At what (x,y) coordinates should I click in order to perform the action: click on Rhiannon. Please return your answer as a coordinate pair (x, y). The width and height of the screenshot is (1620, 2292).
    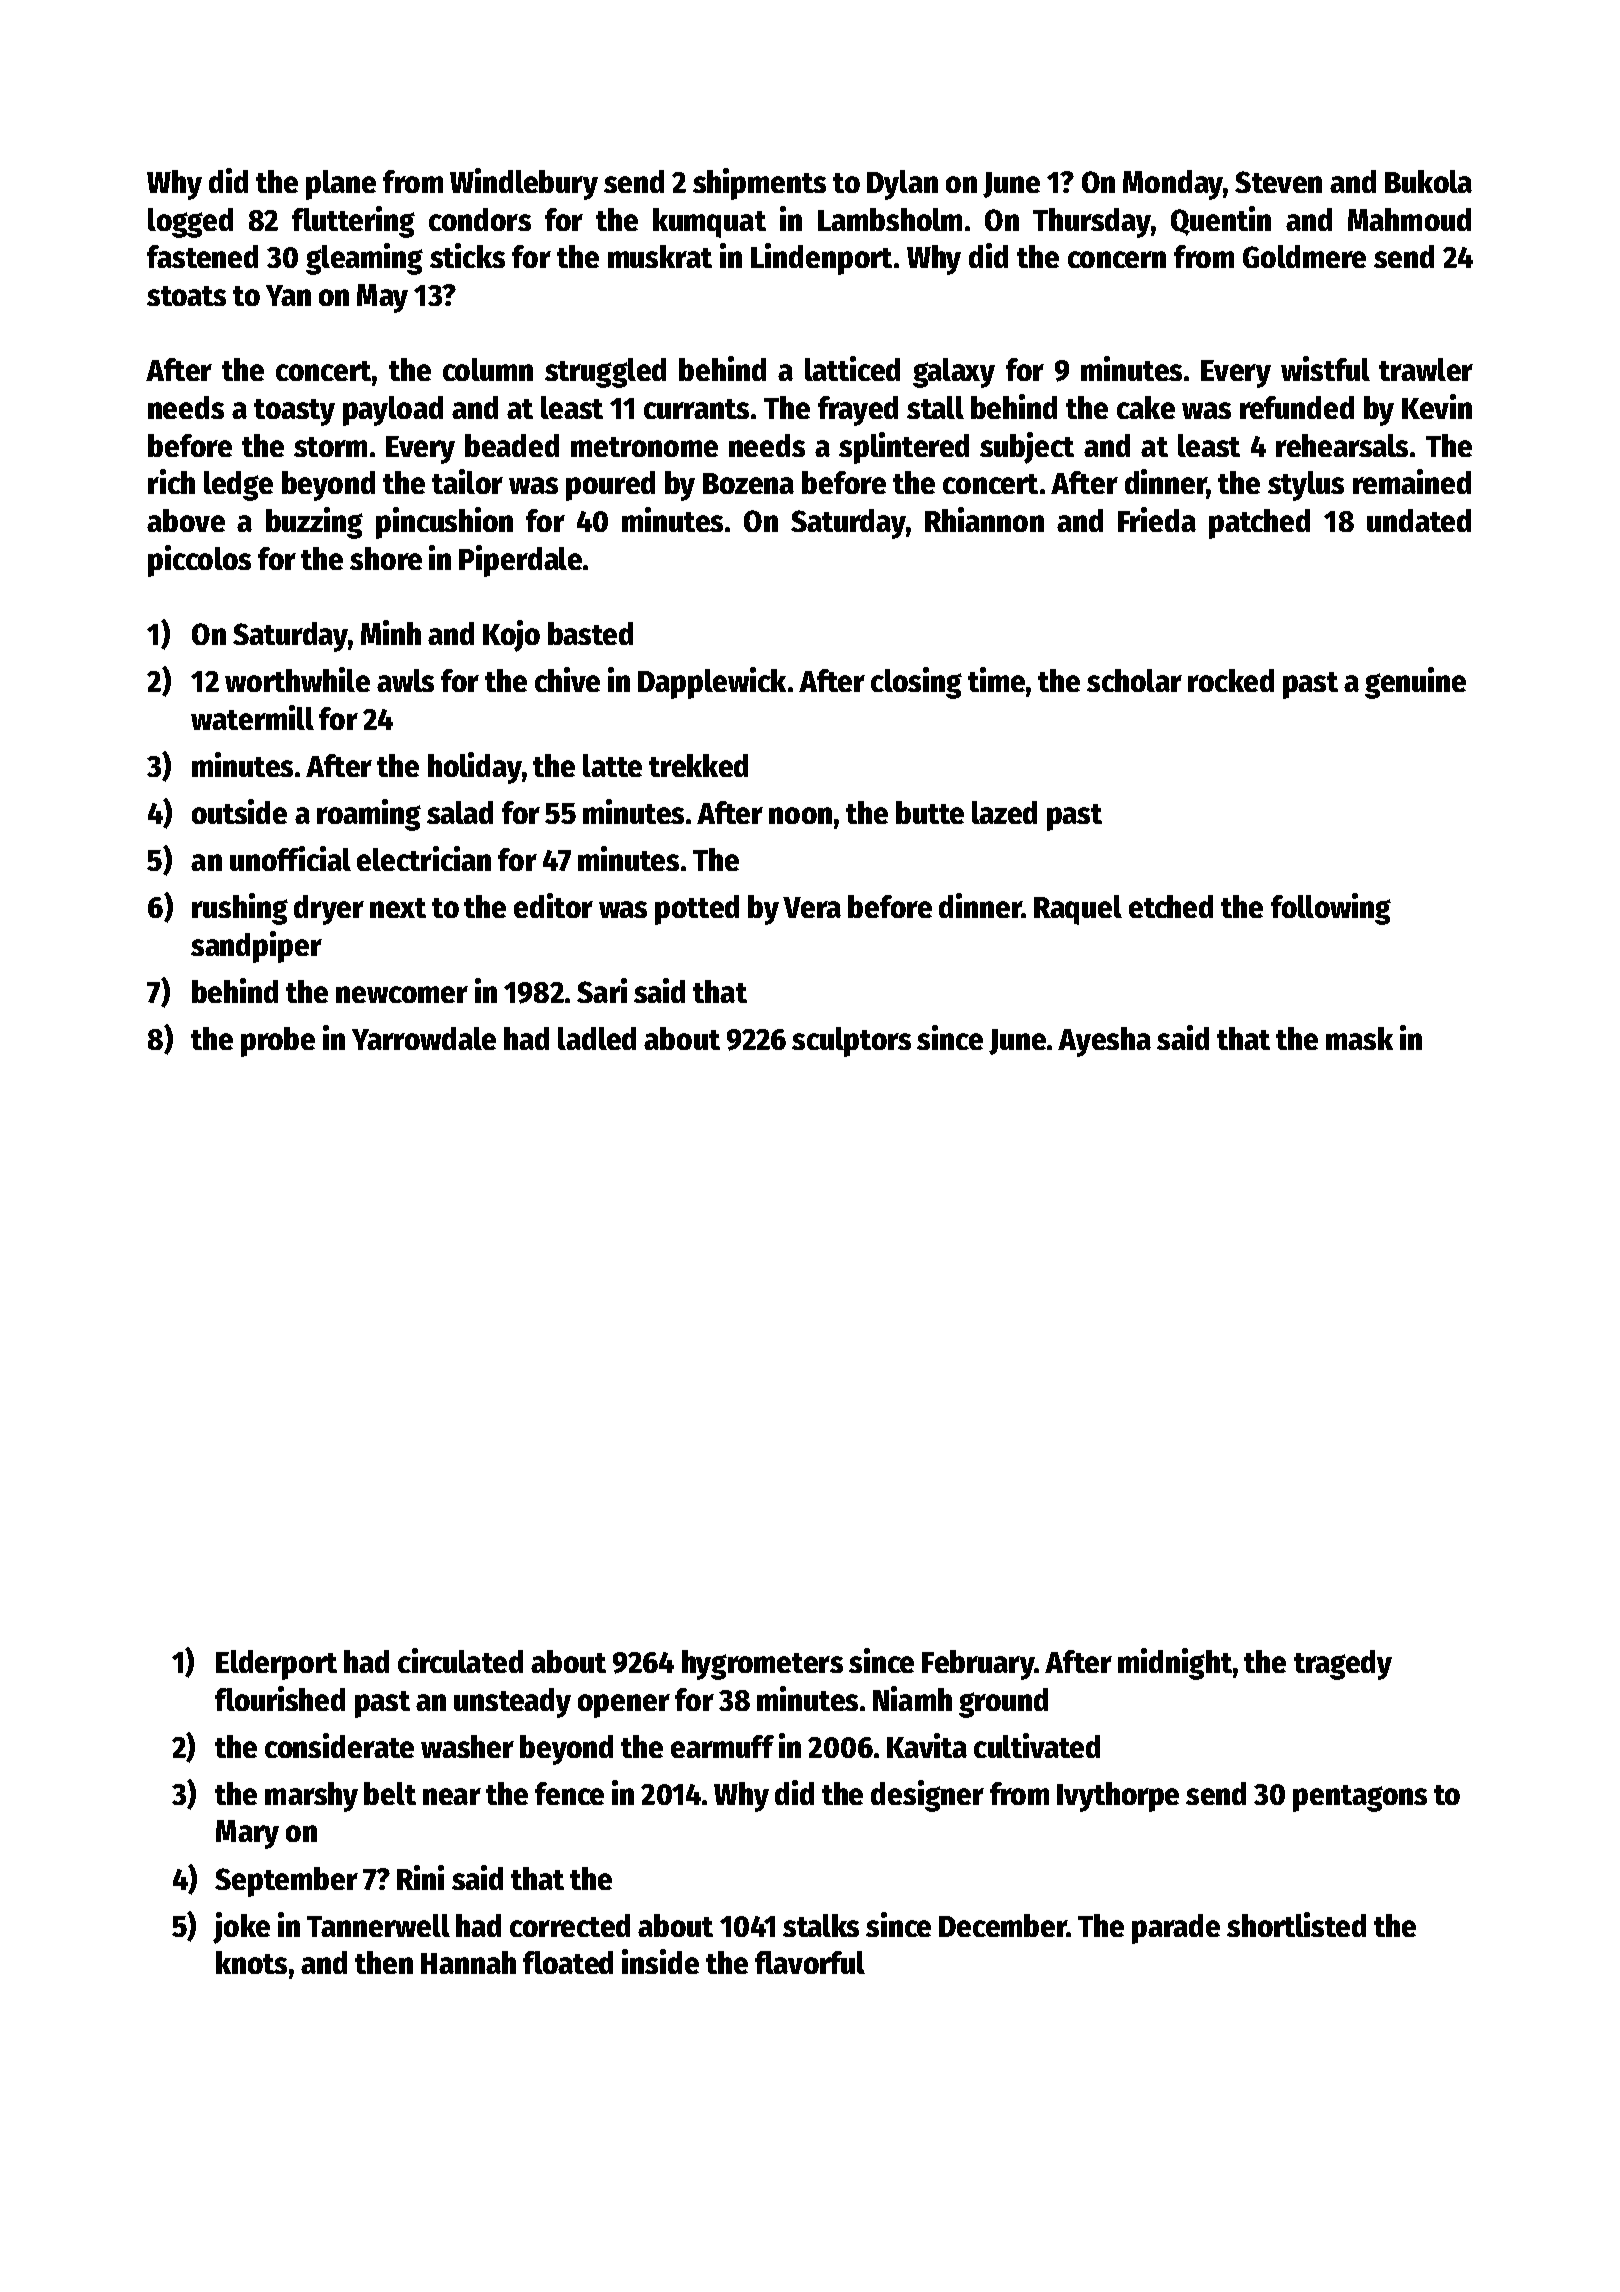
    Looking at the image, I should click on (984, 519).
